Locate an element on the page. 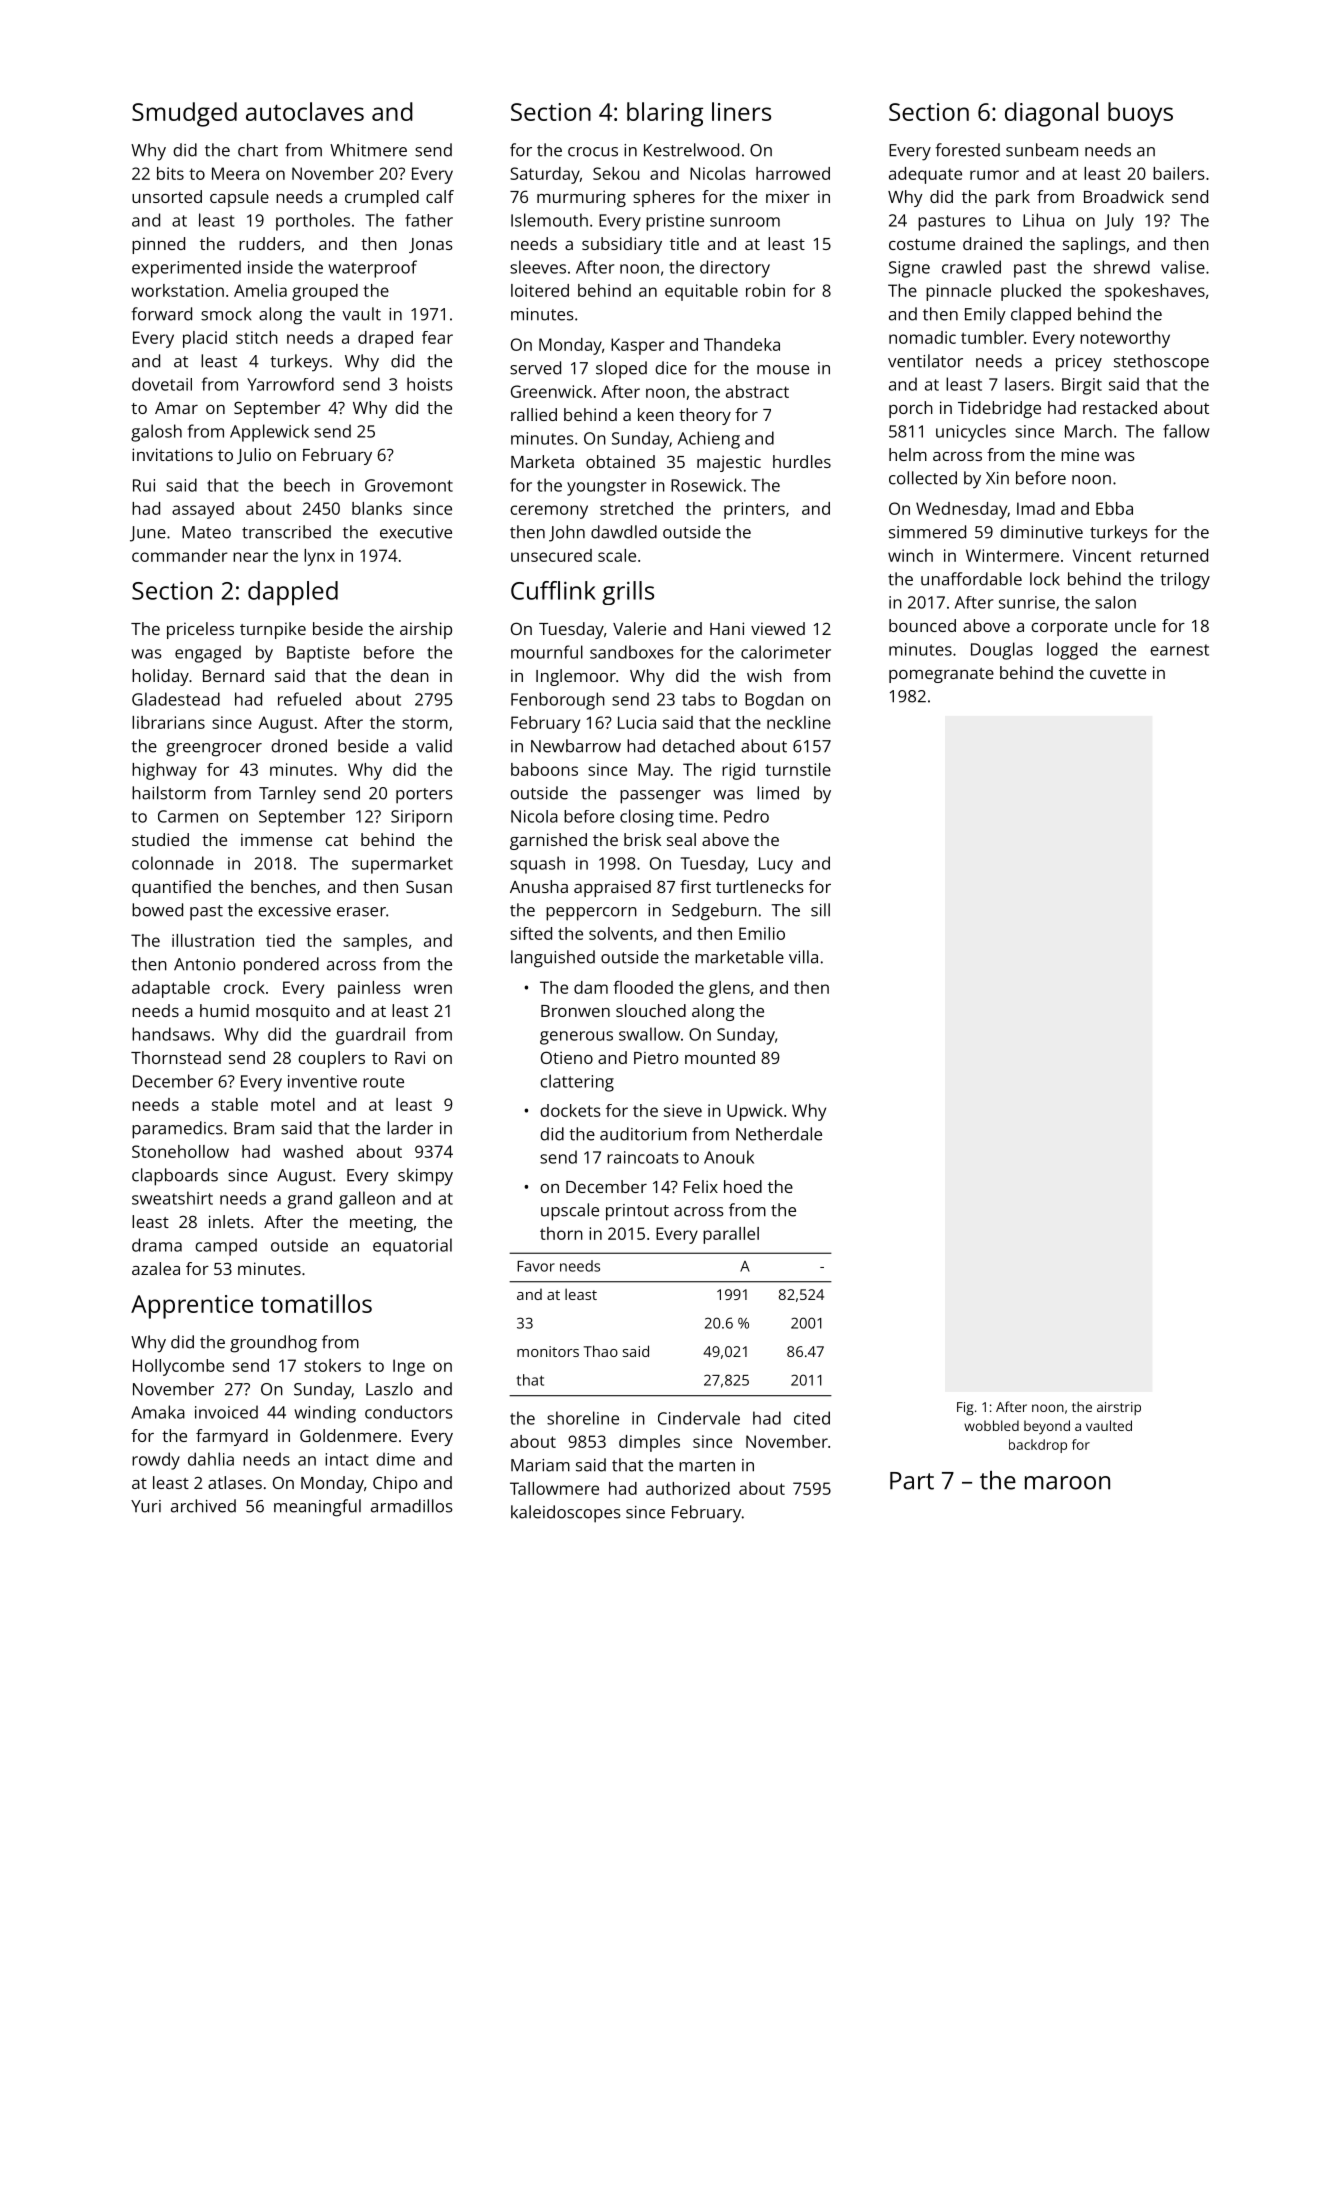 The height and width of the document is (2209, 1341). returned is located at coordinates (1174, 555).
